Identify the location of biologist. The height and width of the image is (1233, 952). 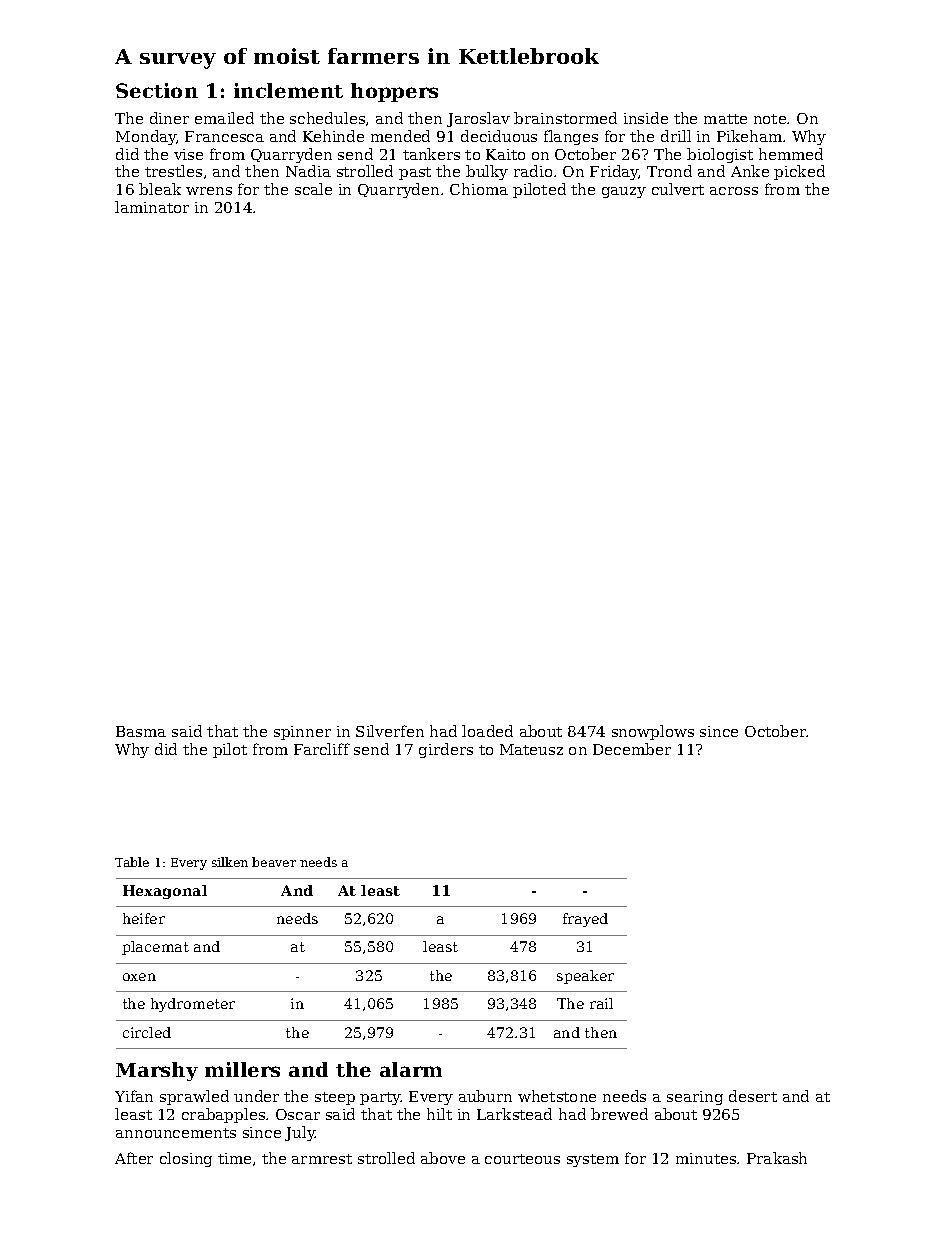
(720, 155).
